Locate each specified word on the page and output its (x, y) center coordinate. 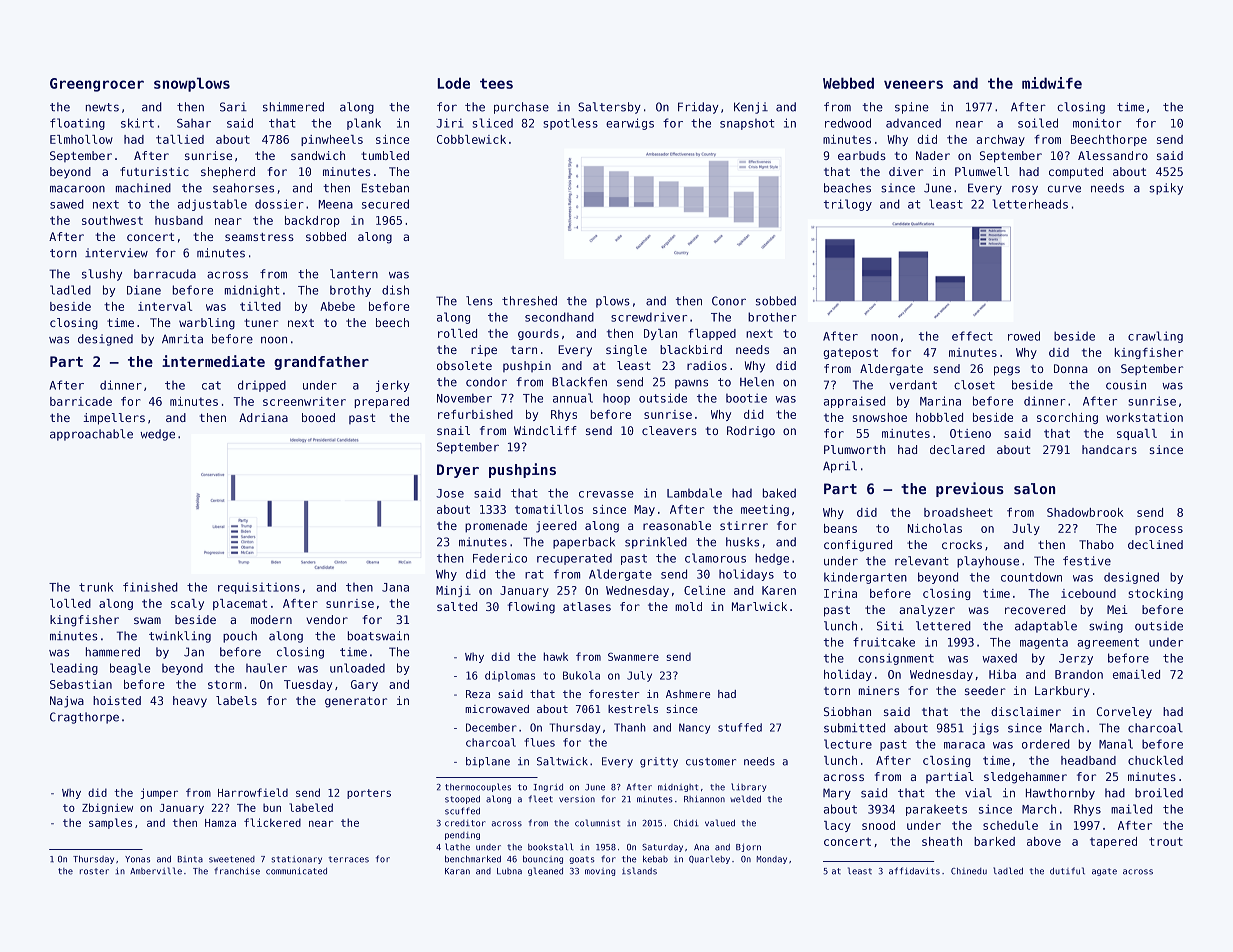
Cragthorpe (84, 718)
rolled (457, 333)
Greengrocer (97, 85)
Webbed (848, 83)
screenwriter (304, 401)
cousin (1126, 385)
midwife (1052, 83)
